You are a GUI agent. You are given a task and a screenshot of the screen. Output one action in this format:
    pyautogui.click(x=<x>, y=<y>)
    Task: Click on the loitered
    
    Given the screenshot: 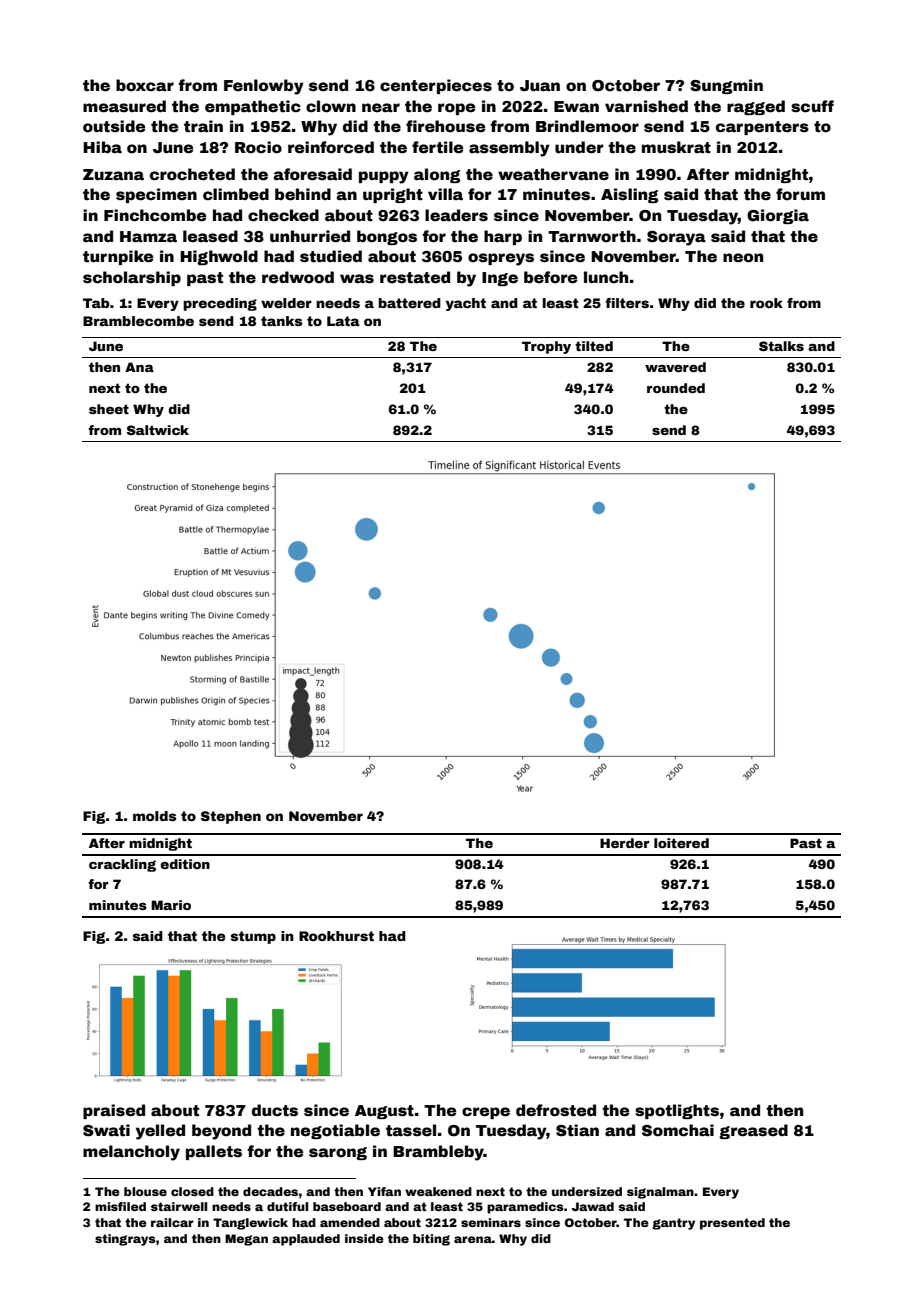 What is the action you would take?
    pyautogui.click(x=681, y=843)
